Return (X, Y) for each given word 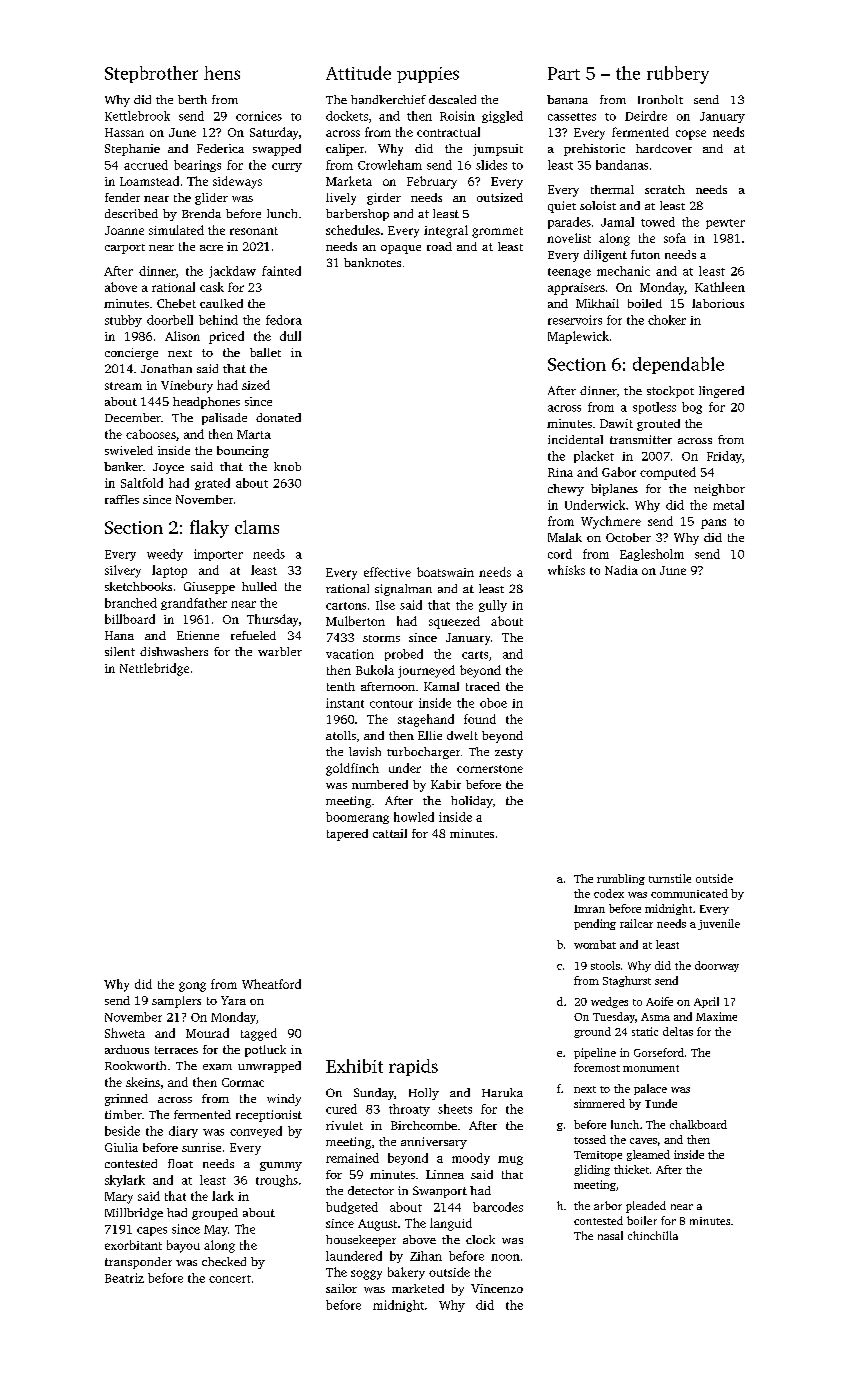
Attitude (358, 73)
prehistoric (594, 150)
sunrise (201, 1147)
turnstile (670, 878)
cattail (390, 833)
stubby (123, 321)
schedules (353, 230)
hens (222, 73)
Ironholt (660, 99)
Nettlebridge (154, 669)
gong (192, 987)
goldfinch (352, 769)
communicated (689, 893)
